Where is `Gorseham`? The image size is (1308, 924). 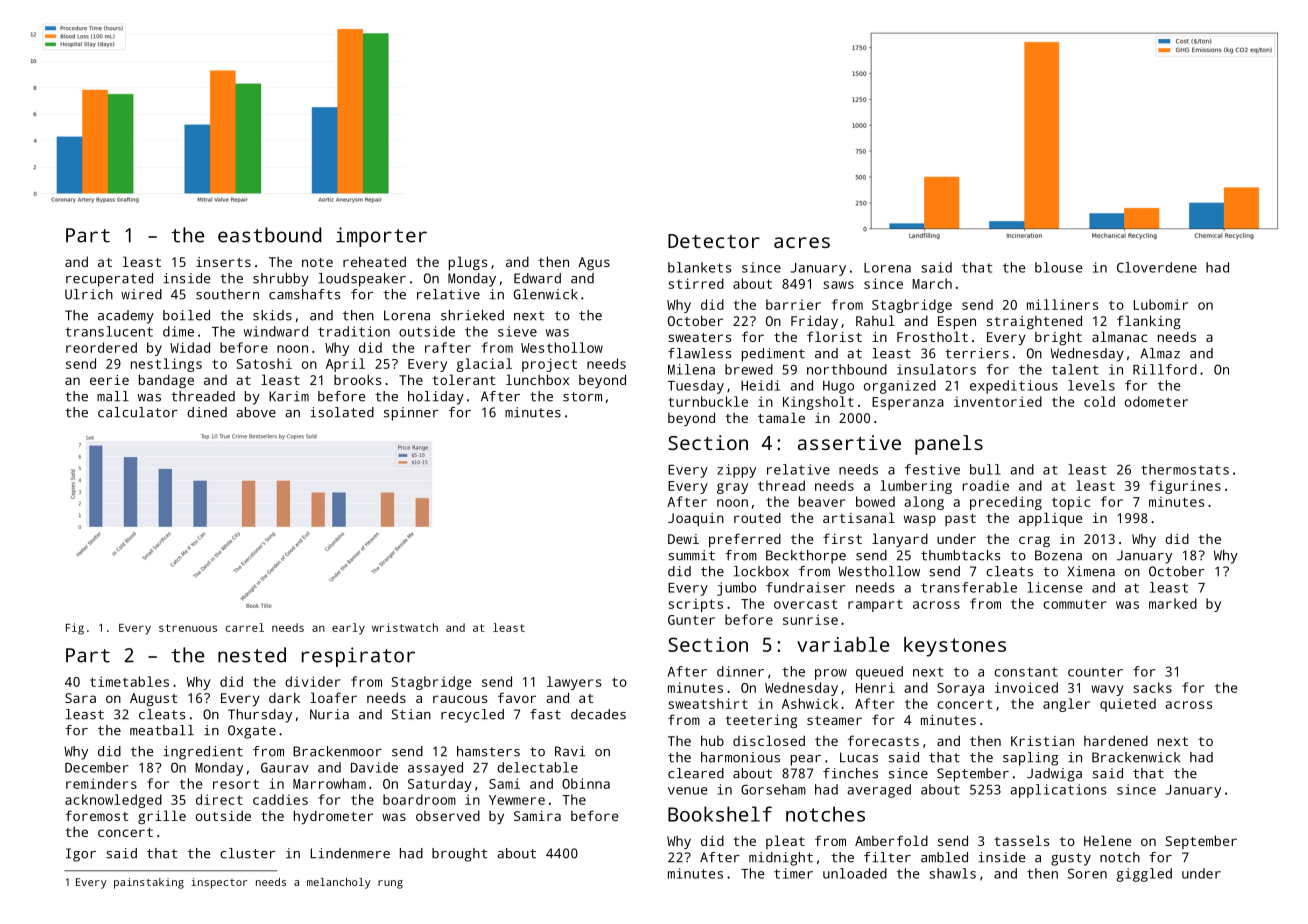 Gorseham is located at coordinates (773, 789).
